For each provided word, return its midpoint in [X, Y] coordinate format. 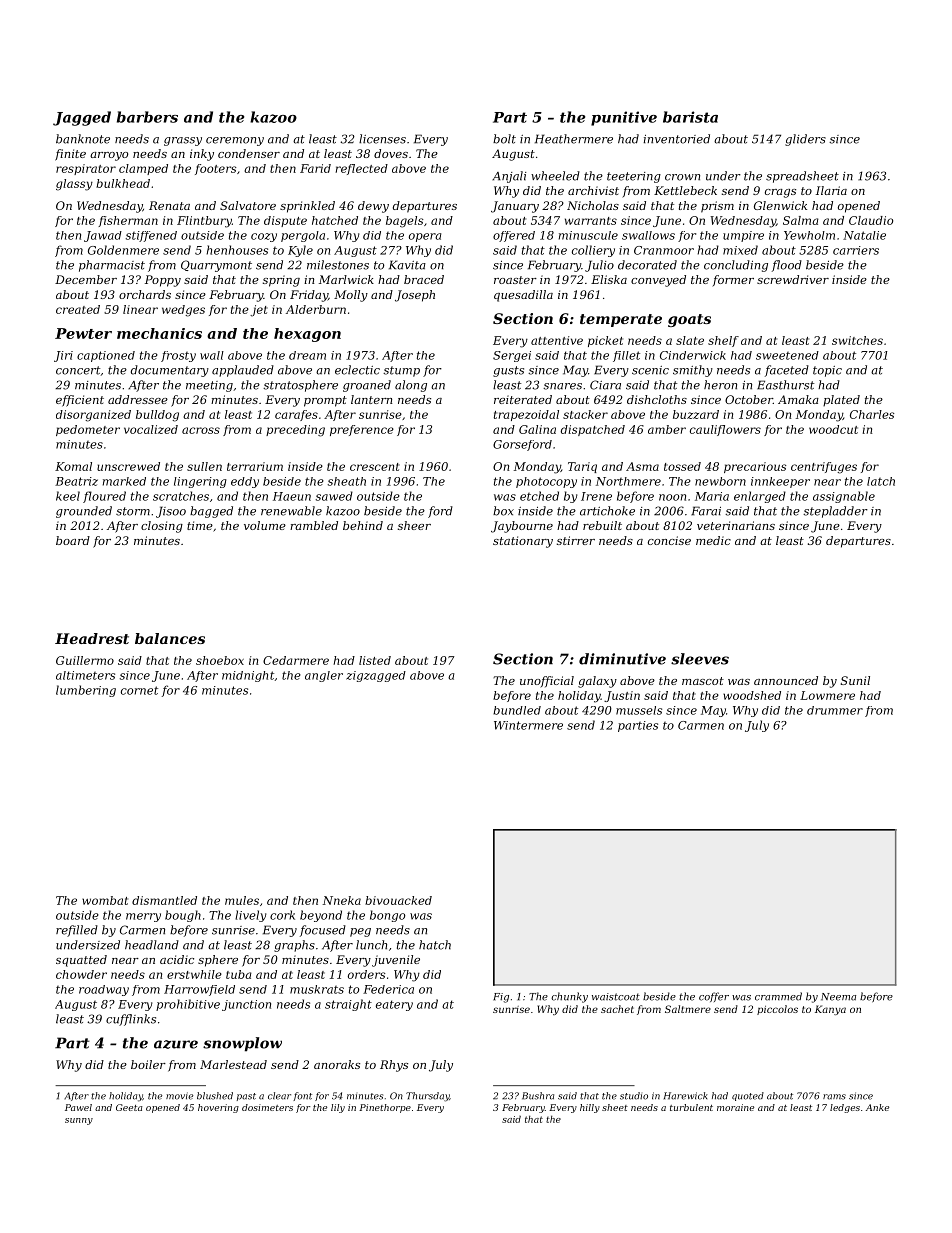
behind [363, 525]
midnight [248, 676]
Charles [872, 414]
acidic [177, 959]
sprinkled [307, 207]
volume [265, 525]
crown [682, 177]
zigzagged [376, 676]
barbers [147, 117]
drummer [835, 710]
